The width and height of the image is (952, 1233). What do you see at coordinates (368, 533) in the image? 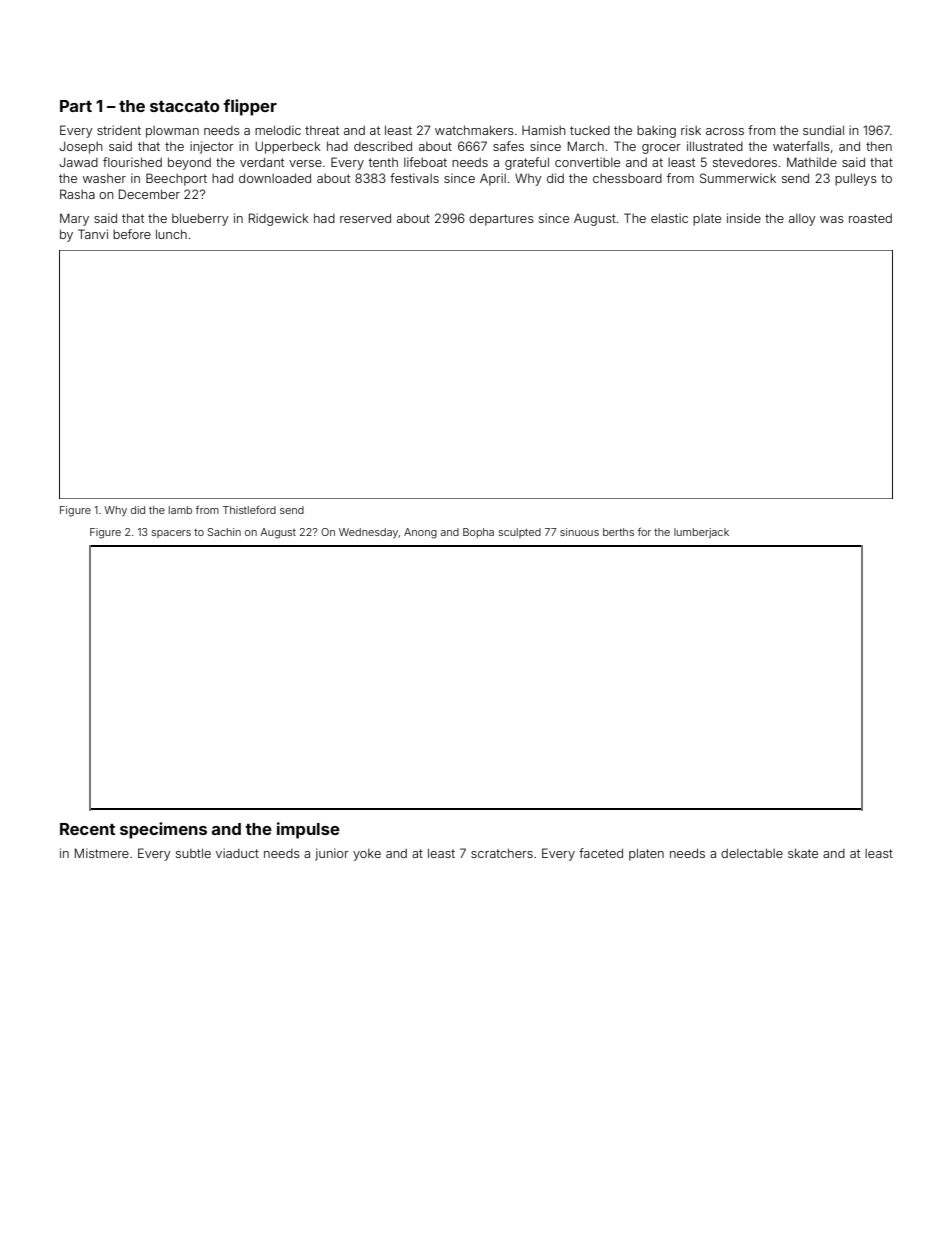
I see `Wednesday` at bounding box center [368, 533].
